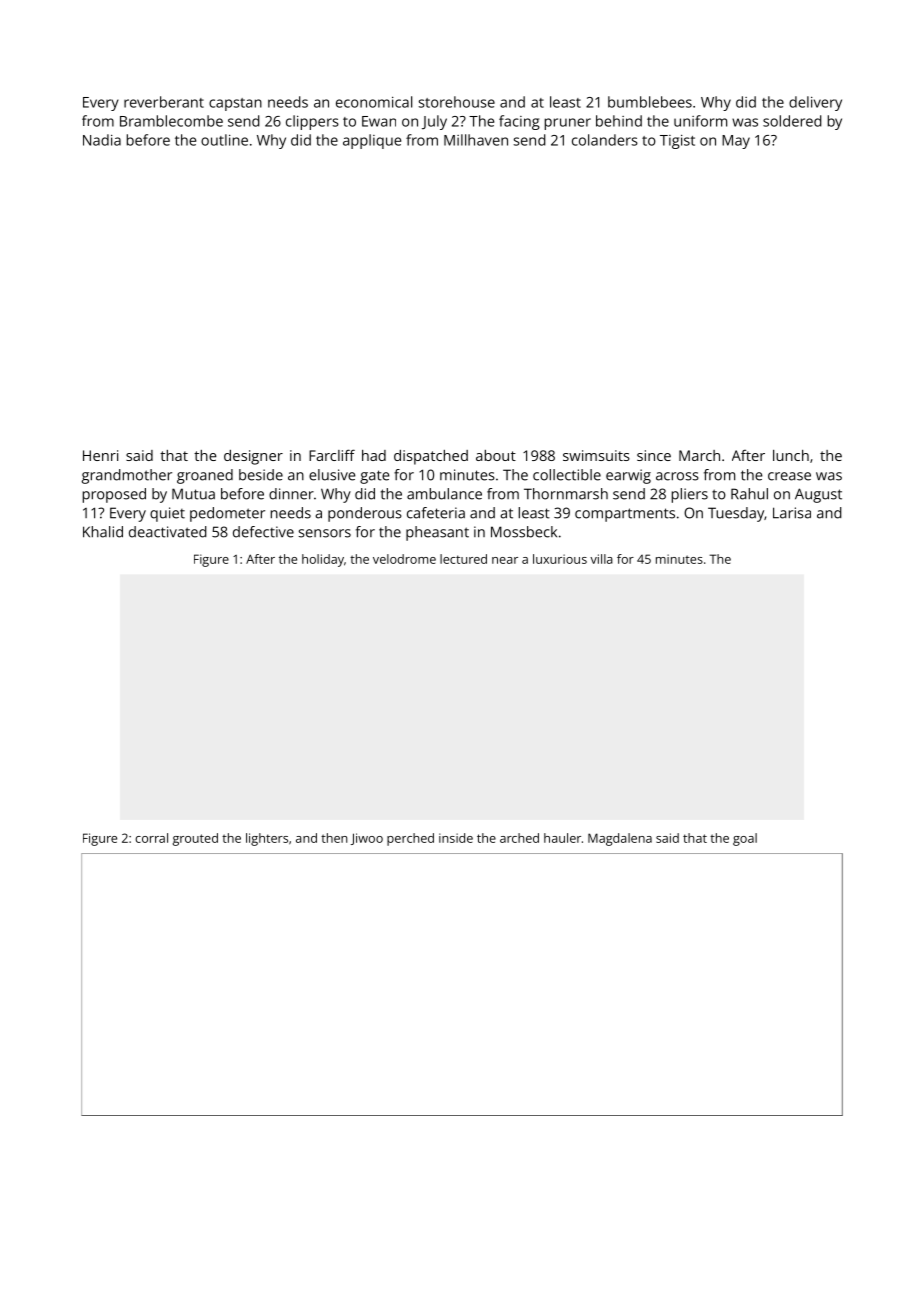 The image size is (924, 1308). I want to click on Magdalena, so click(620, 839).
